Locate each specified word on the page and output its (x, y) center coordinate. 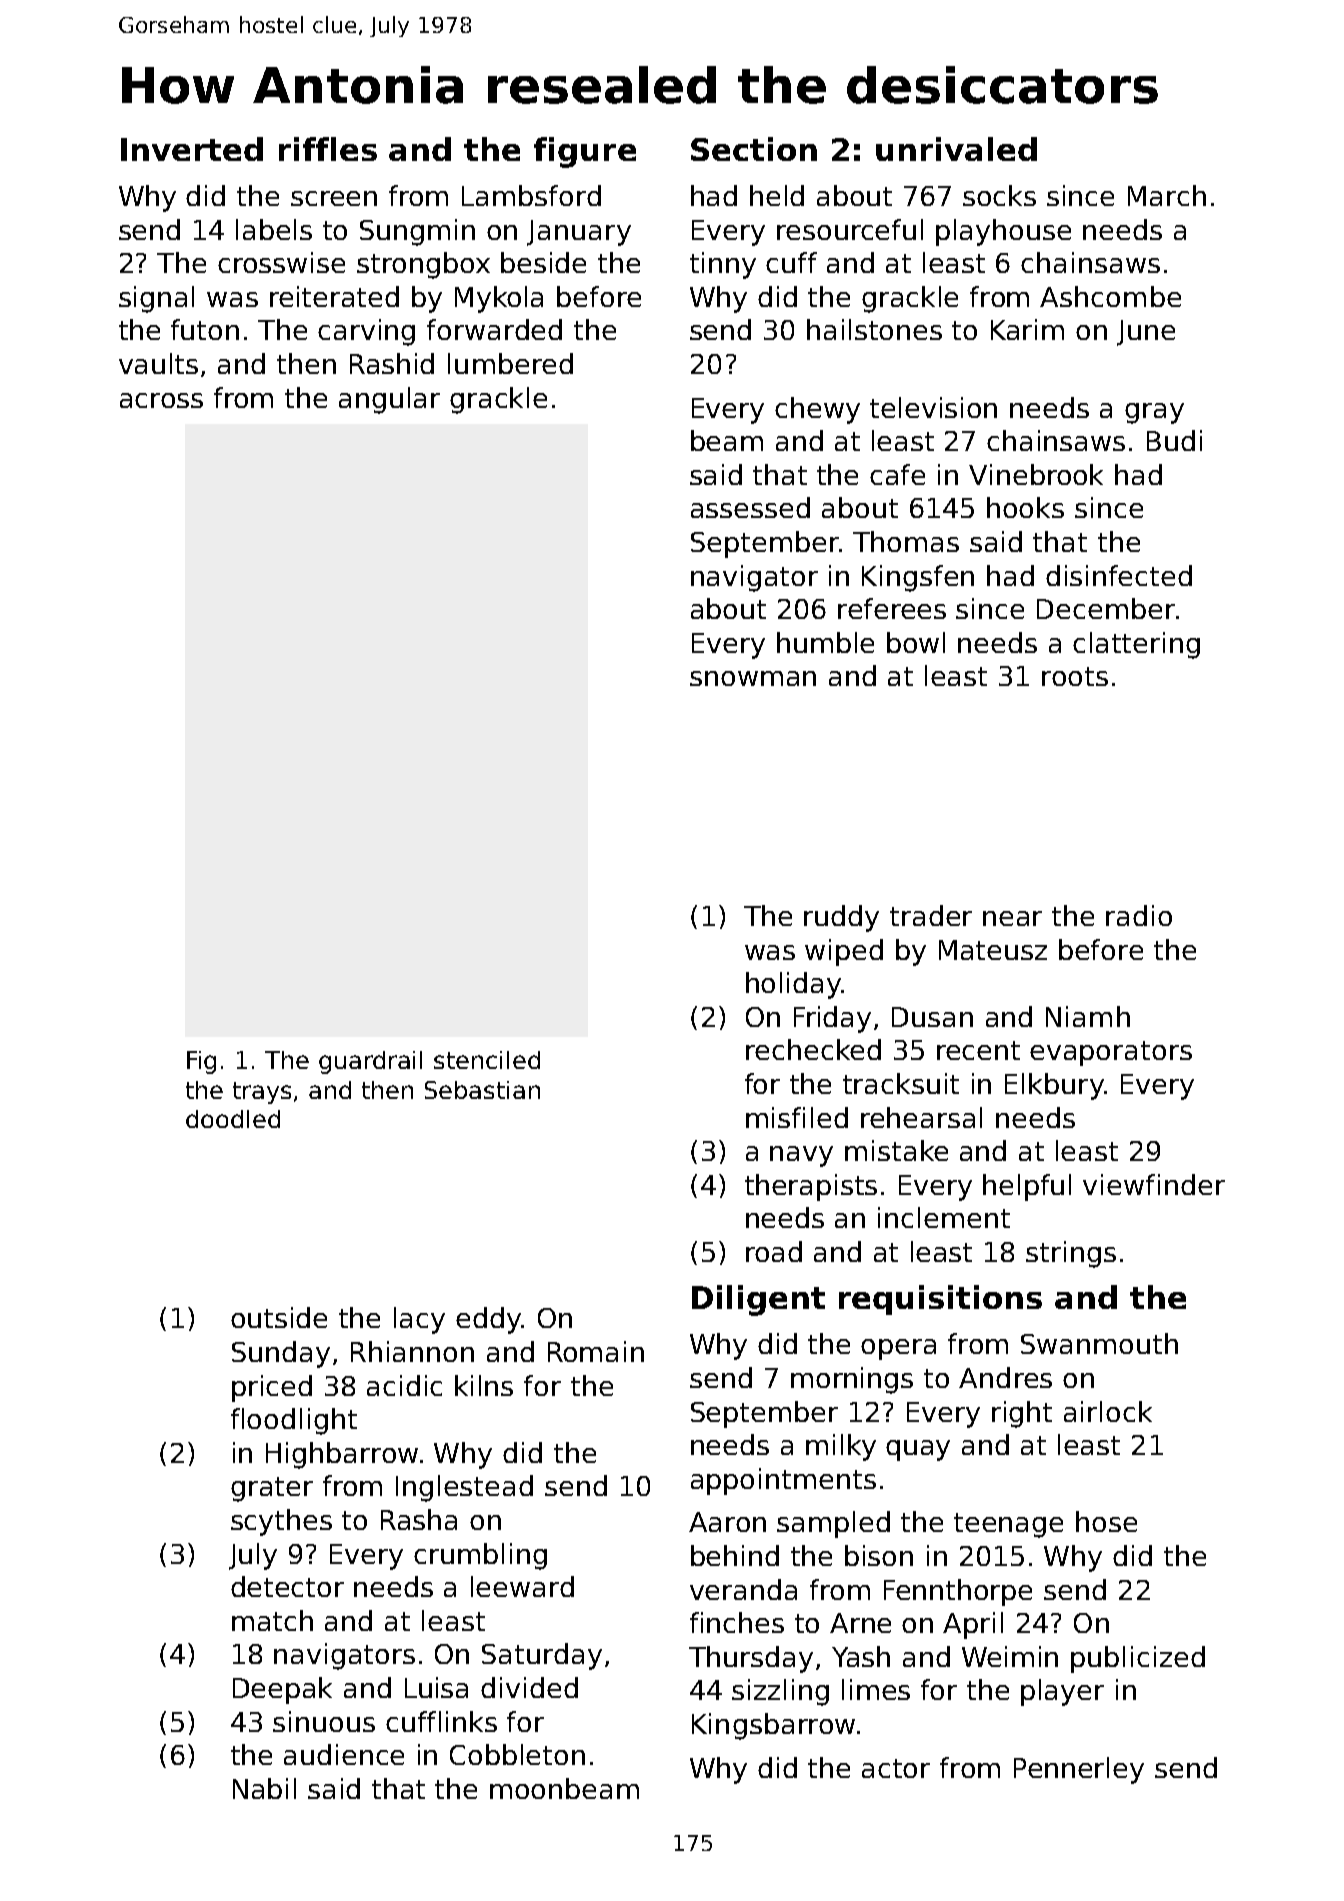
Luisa (436, 1687)
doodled (233, 1119)
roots (1075, 676)
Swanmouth (1099, 1343)
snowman (753, 678)
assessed (750, 507)
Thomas (906, 541)
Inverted (192, 149)
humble (825, 642)
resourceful (850, 229)
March (1167, 195)
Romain (596, 1351)
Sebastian (482, 1090)
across (161, 400)
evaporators (1111, 1053)
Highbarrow (342, 1455)
